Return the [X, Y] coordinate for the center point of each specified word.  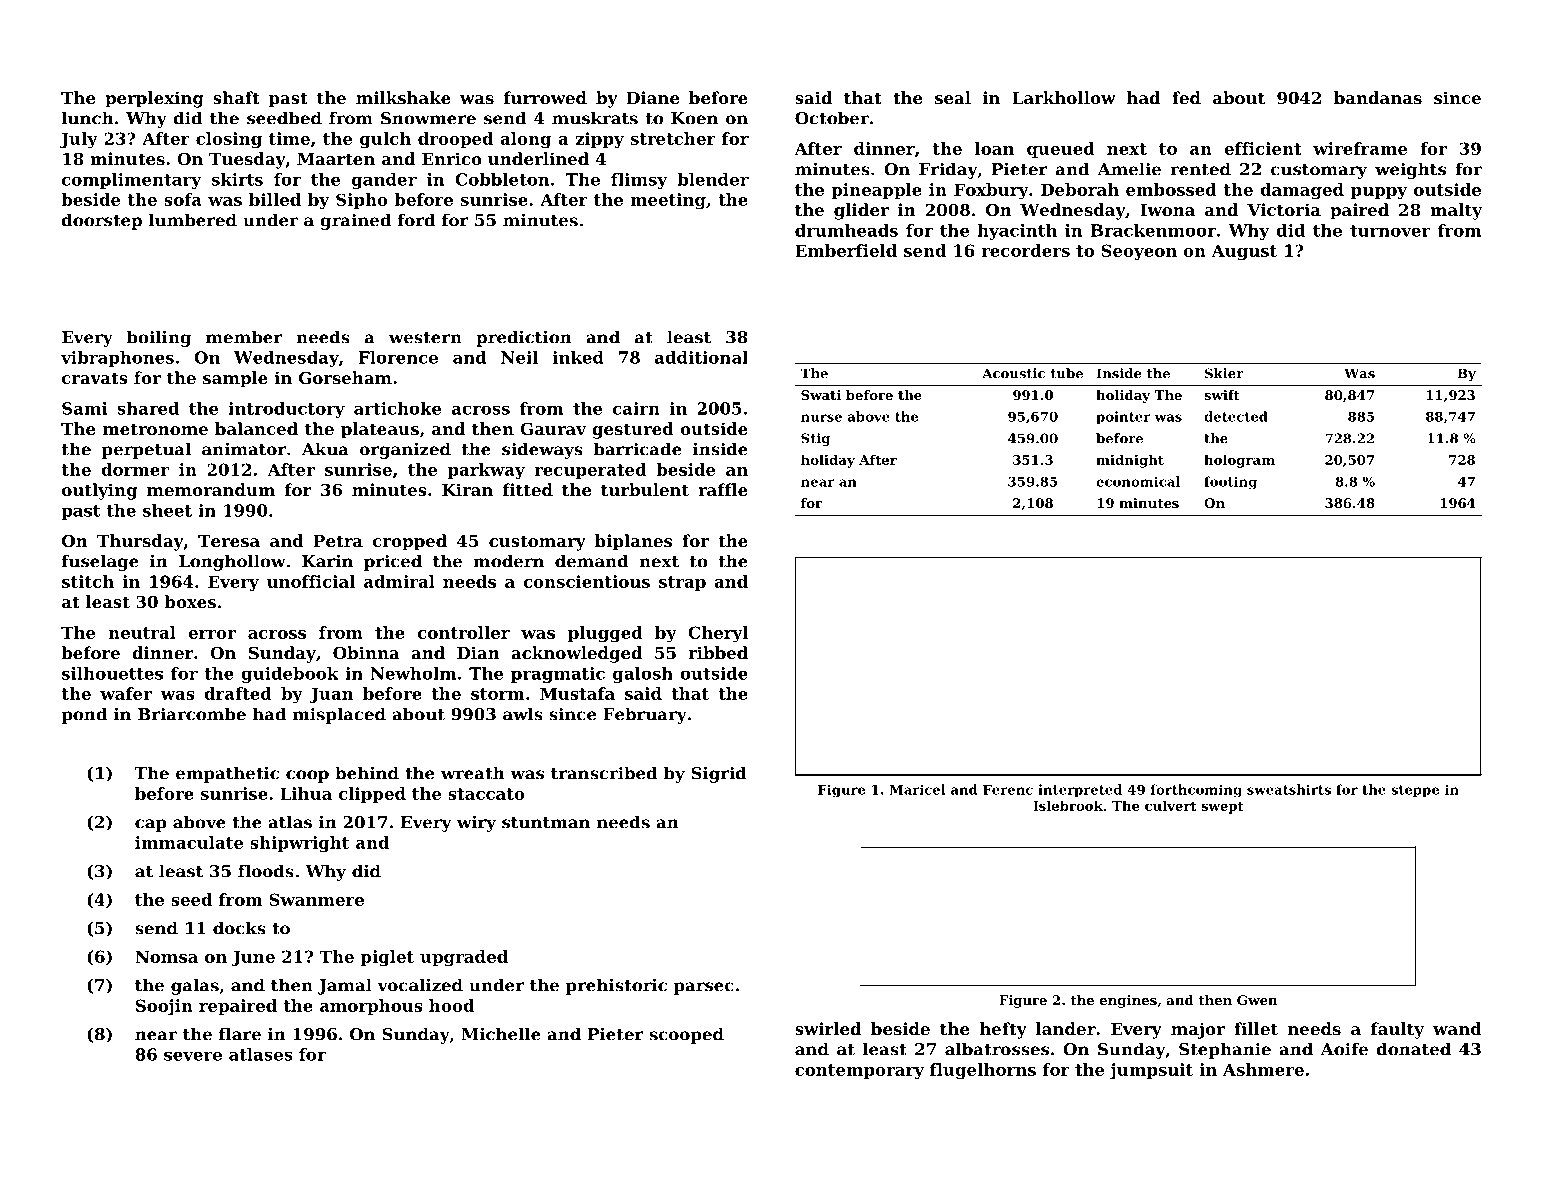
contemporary [859, 1072]
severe [193, 1056]
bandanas [1378, 97]
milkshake [403, 97]
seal [953, 97]
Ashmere [1263, 1069]
